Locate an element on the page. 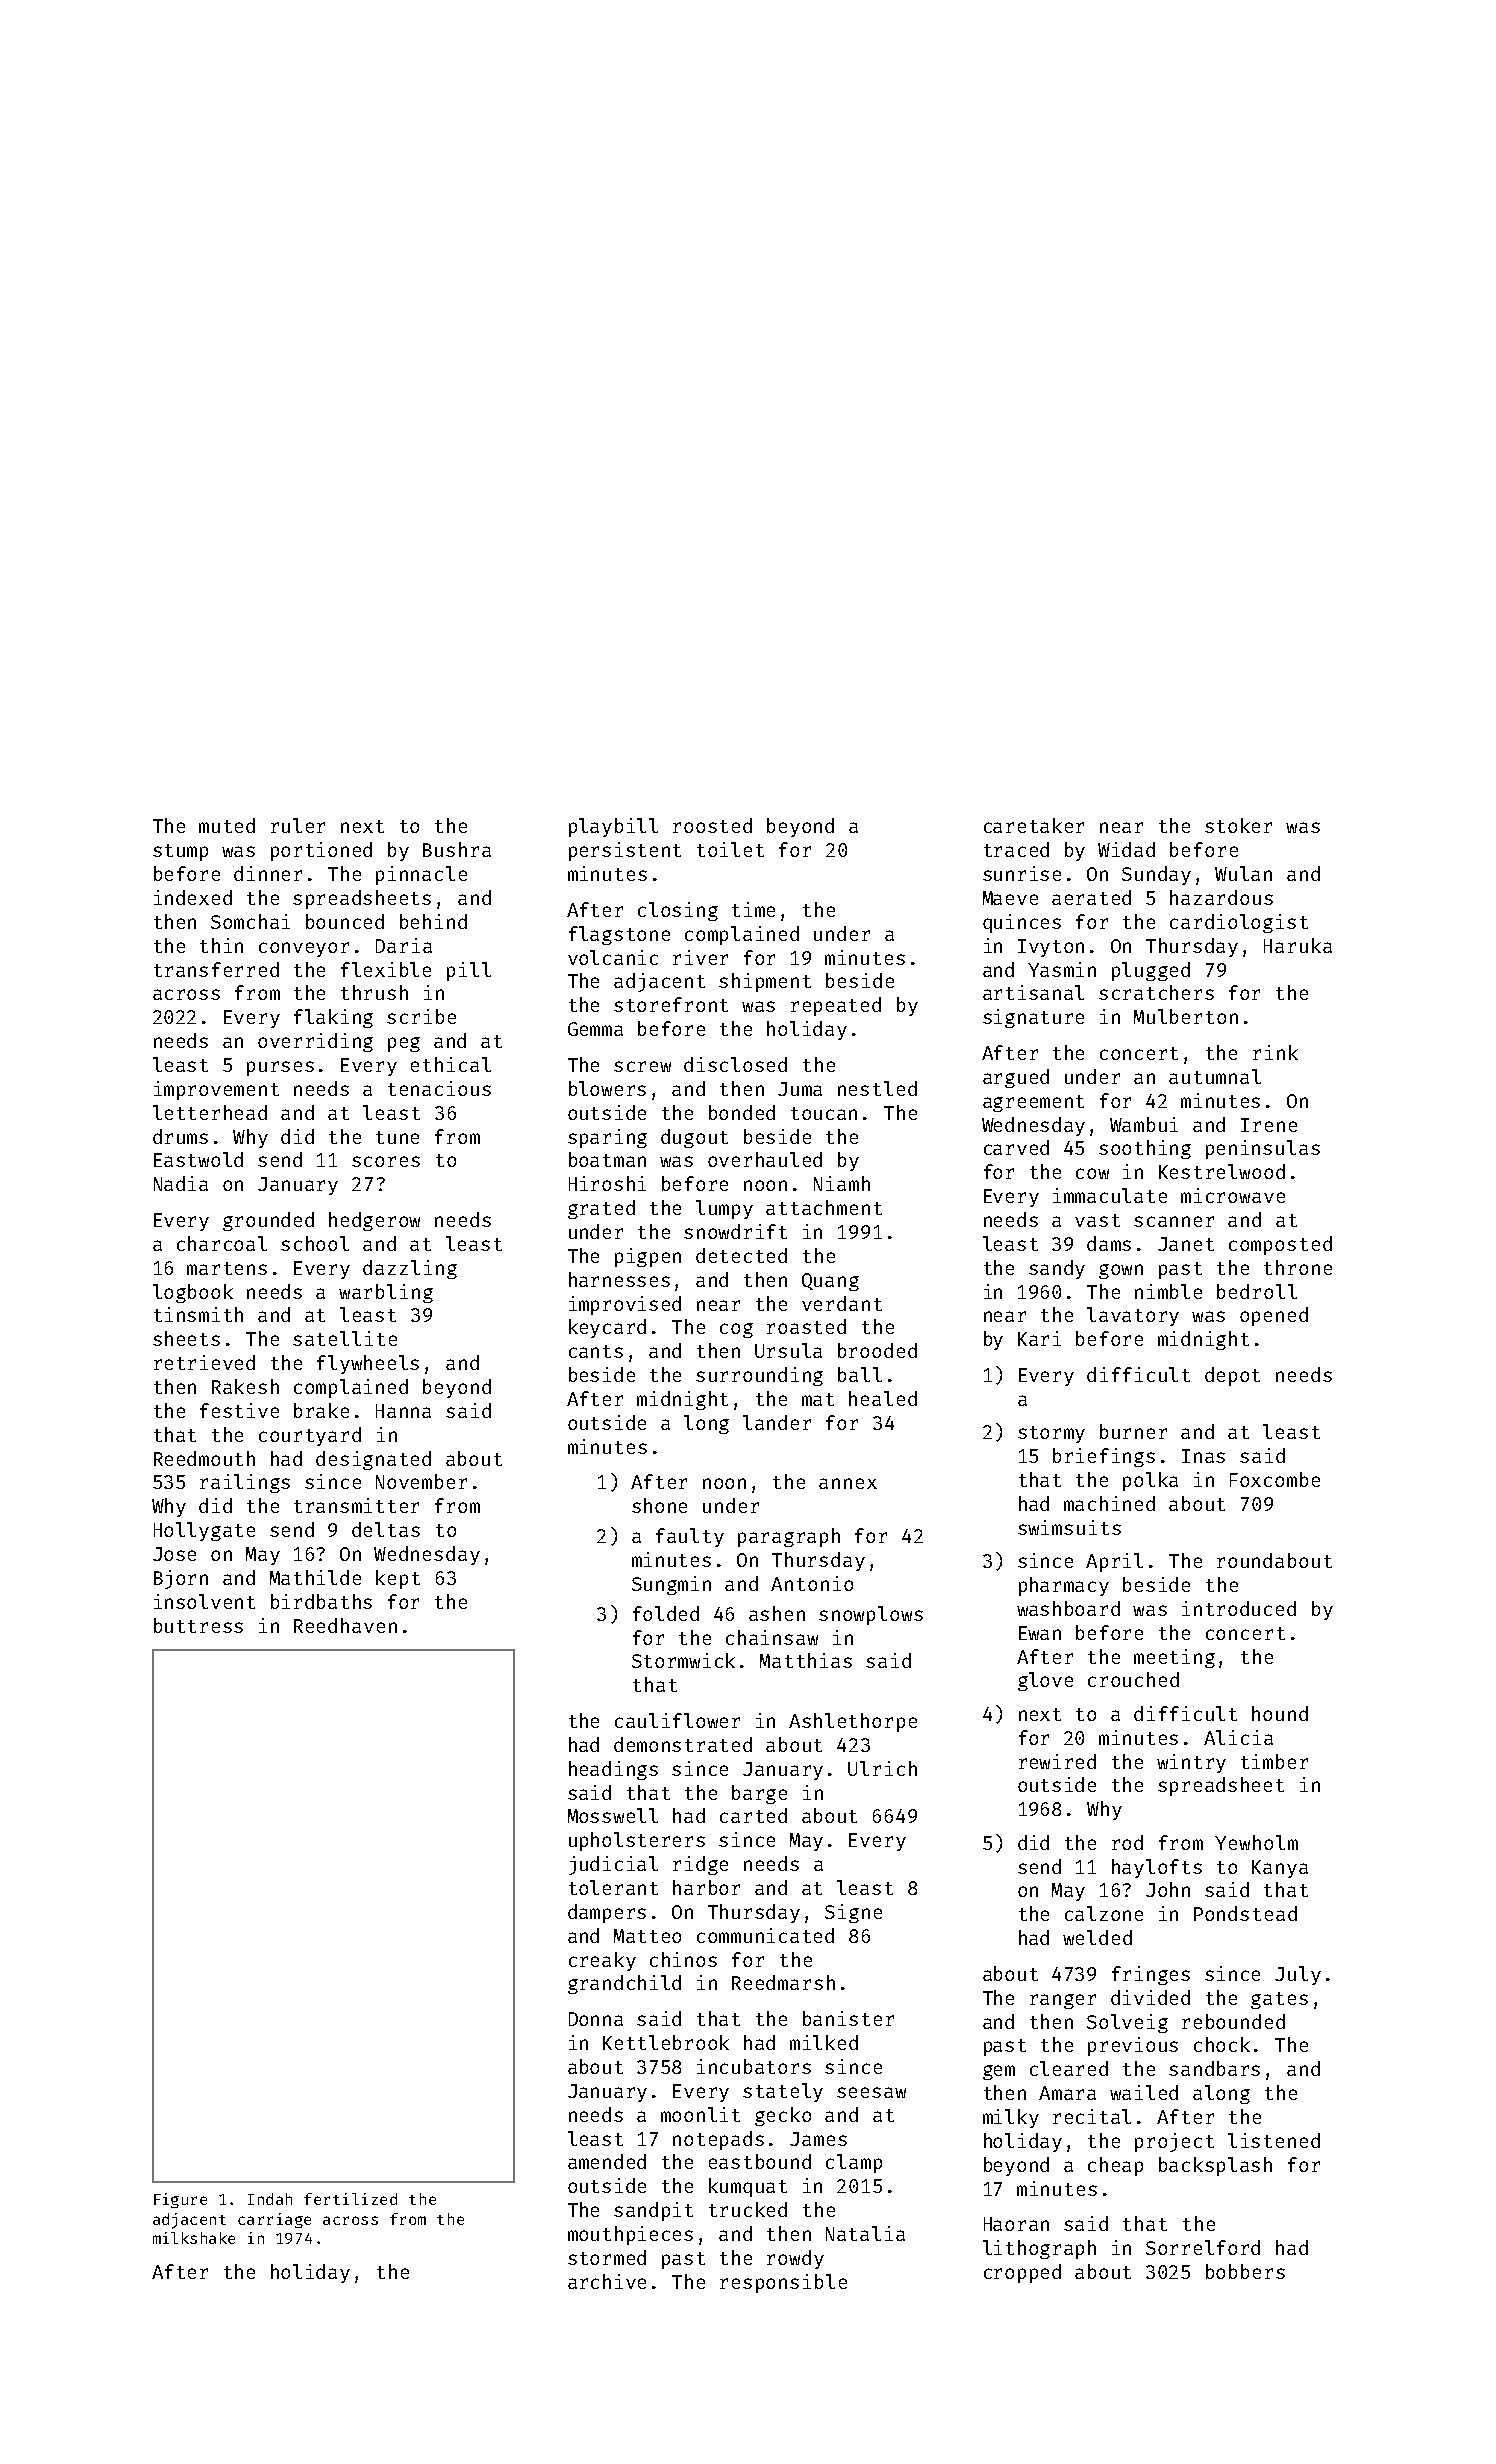 This document has width=1496, height=2464. scratchers is located at coordinates (1156, 992).
